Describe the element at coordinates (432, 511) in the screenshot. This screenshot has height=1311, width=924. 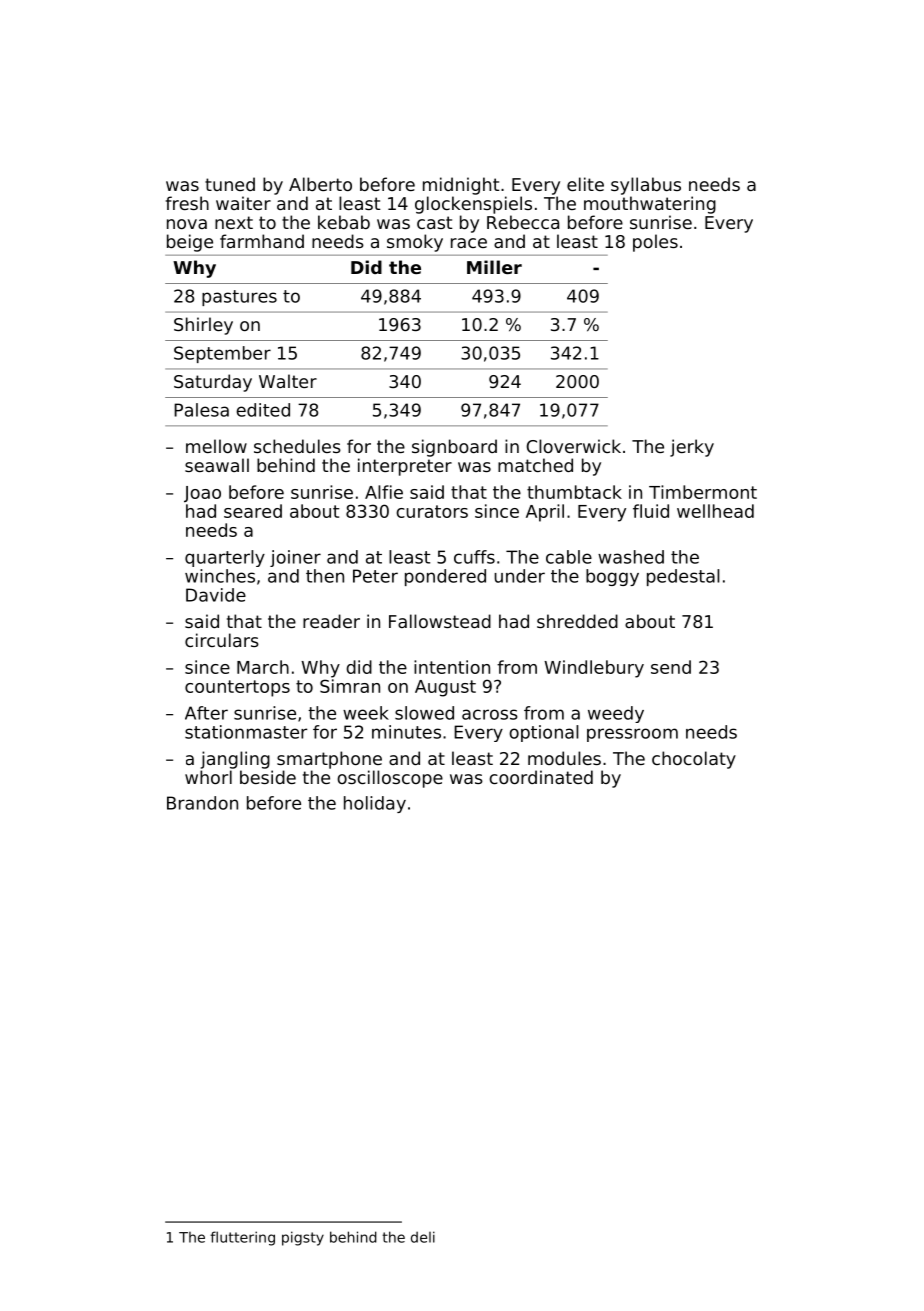
I see `curators` at that location.
